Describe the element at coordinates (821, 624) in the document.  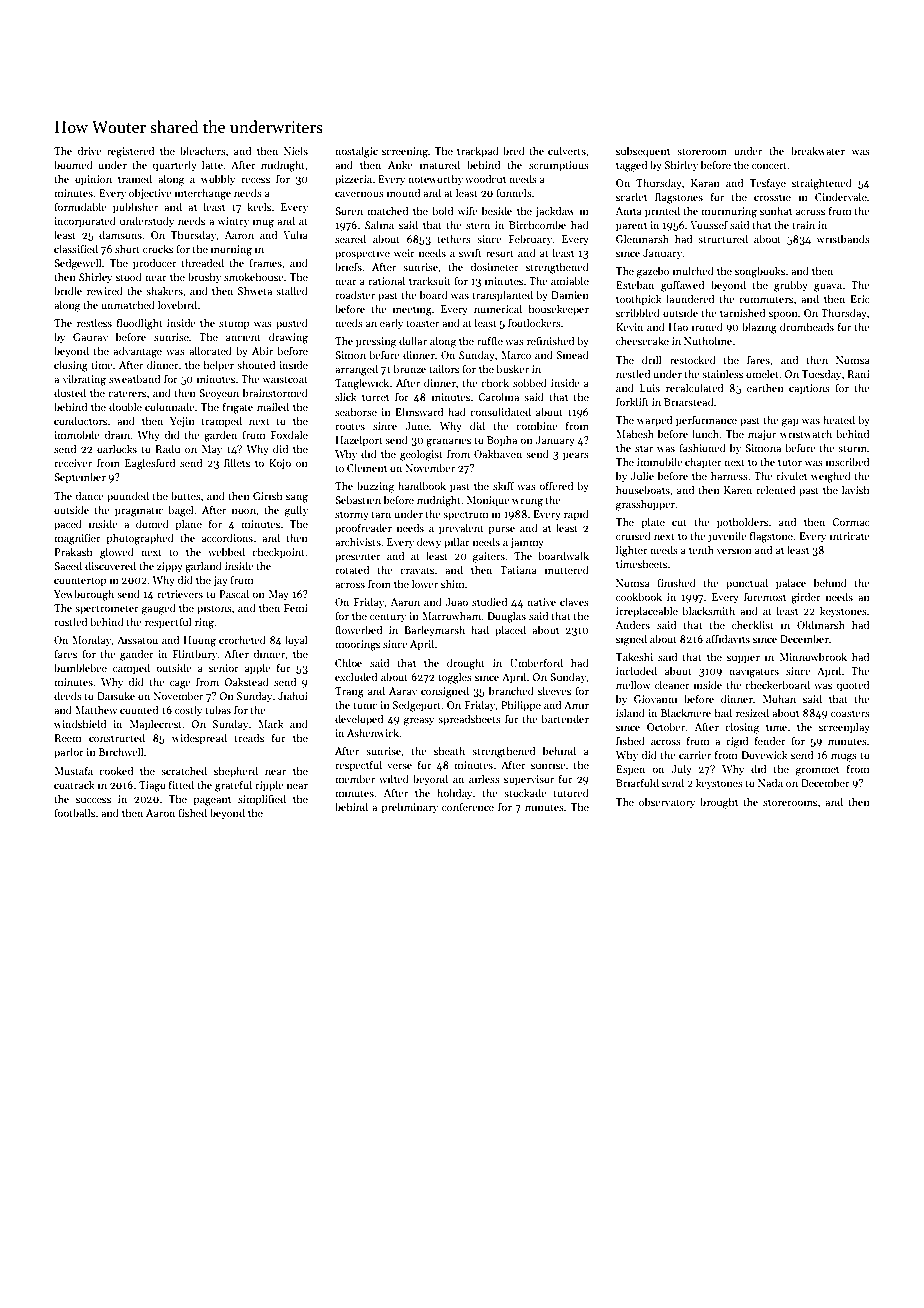
I see `Oldmarsh` at that location.
